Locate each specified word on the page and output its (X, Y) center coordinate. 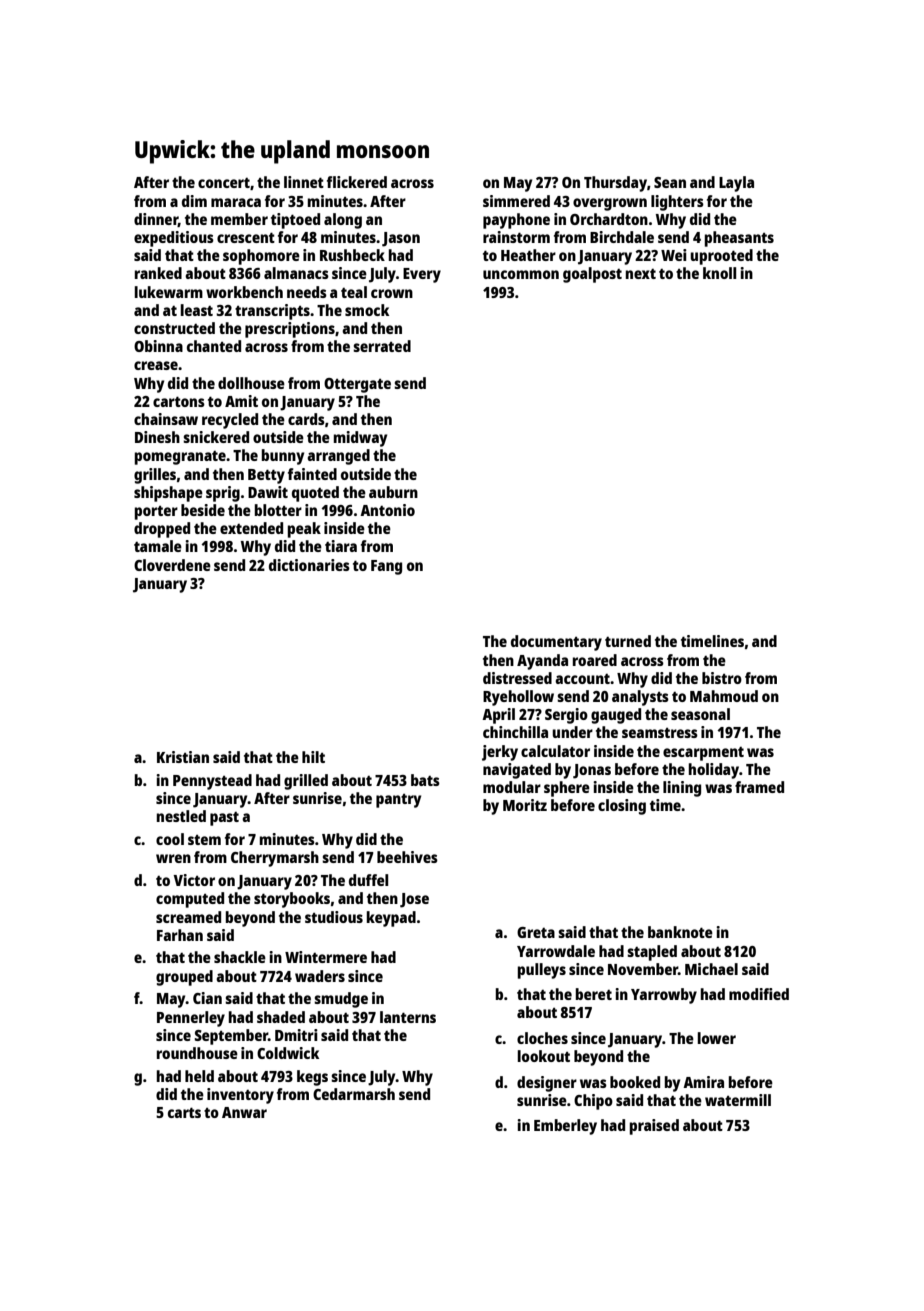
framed (759, 787)
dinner (156, 220)
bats (425, 780)
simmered (516, 201)
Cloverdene (172, 565)
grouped (184, 978)
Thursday (615, 184)
